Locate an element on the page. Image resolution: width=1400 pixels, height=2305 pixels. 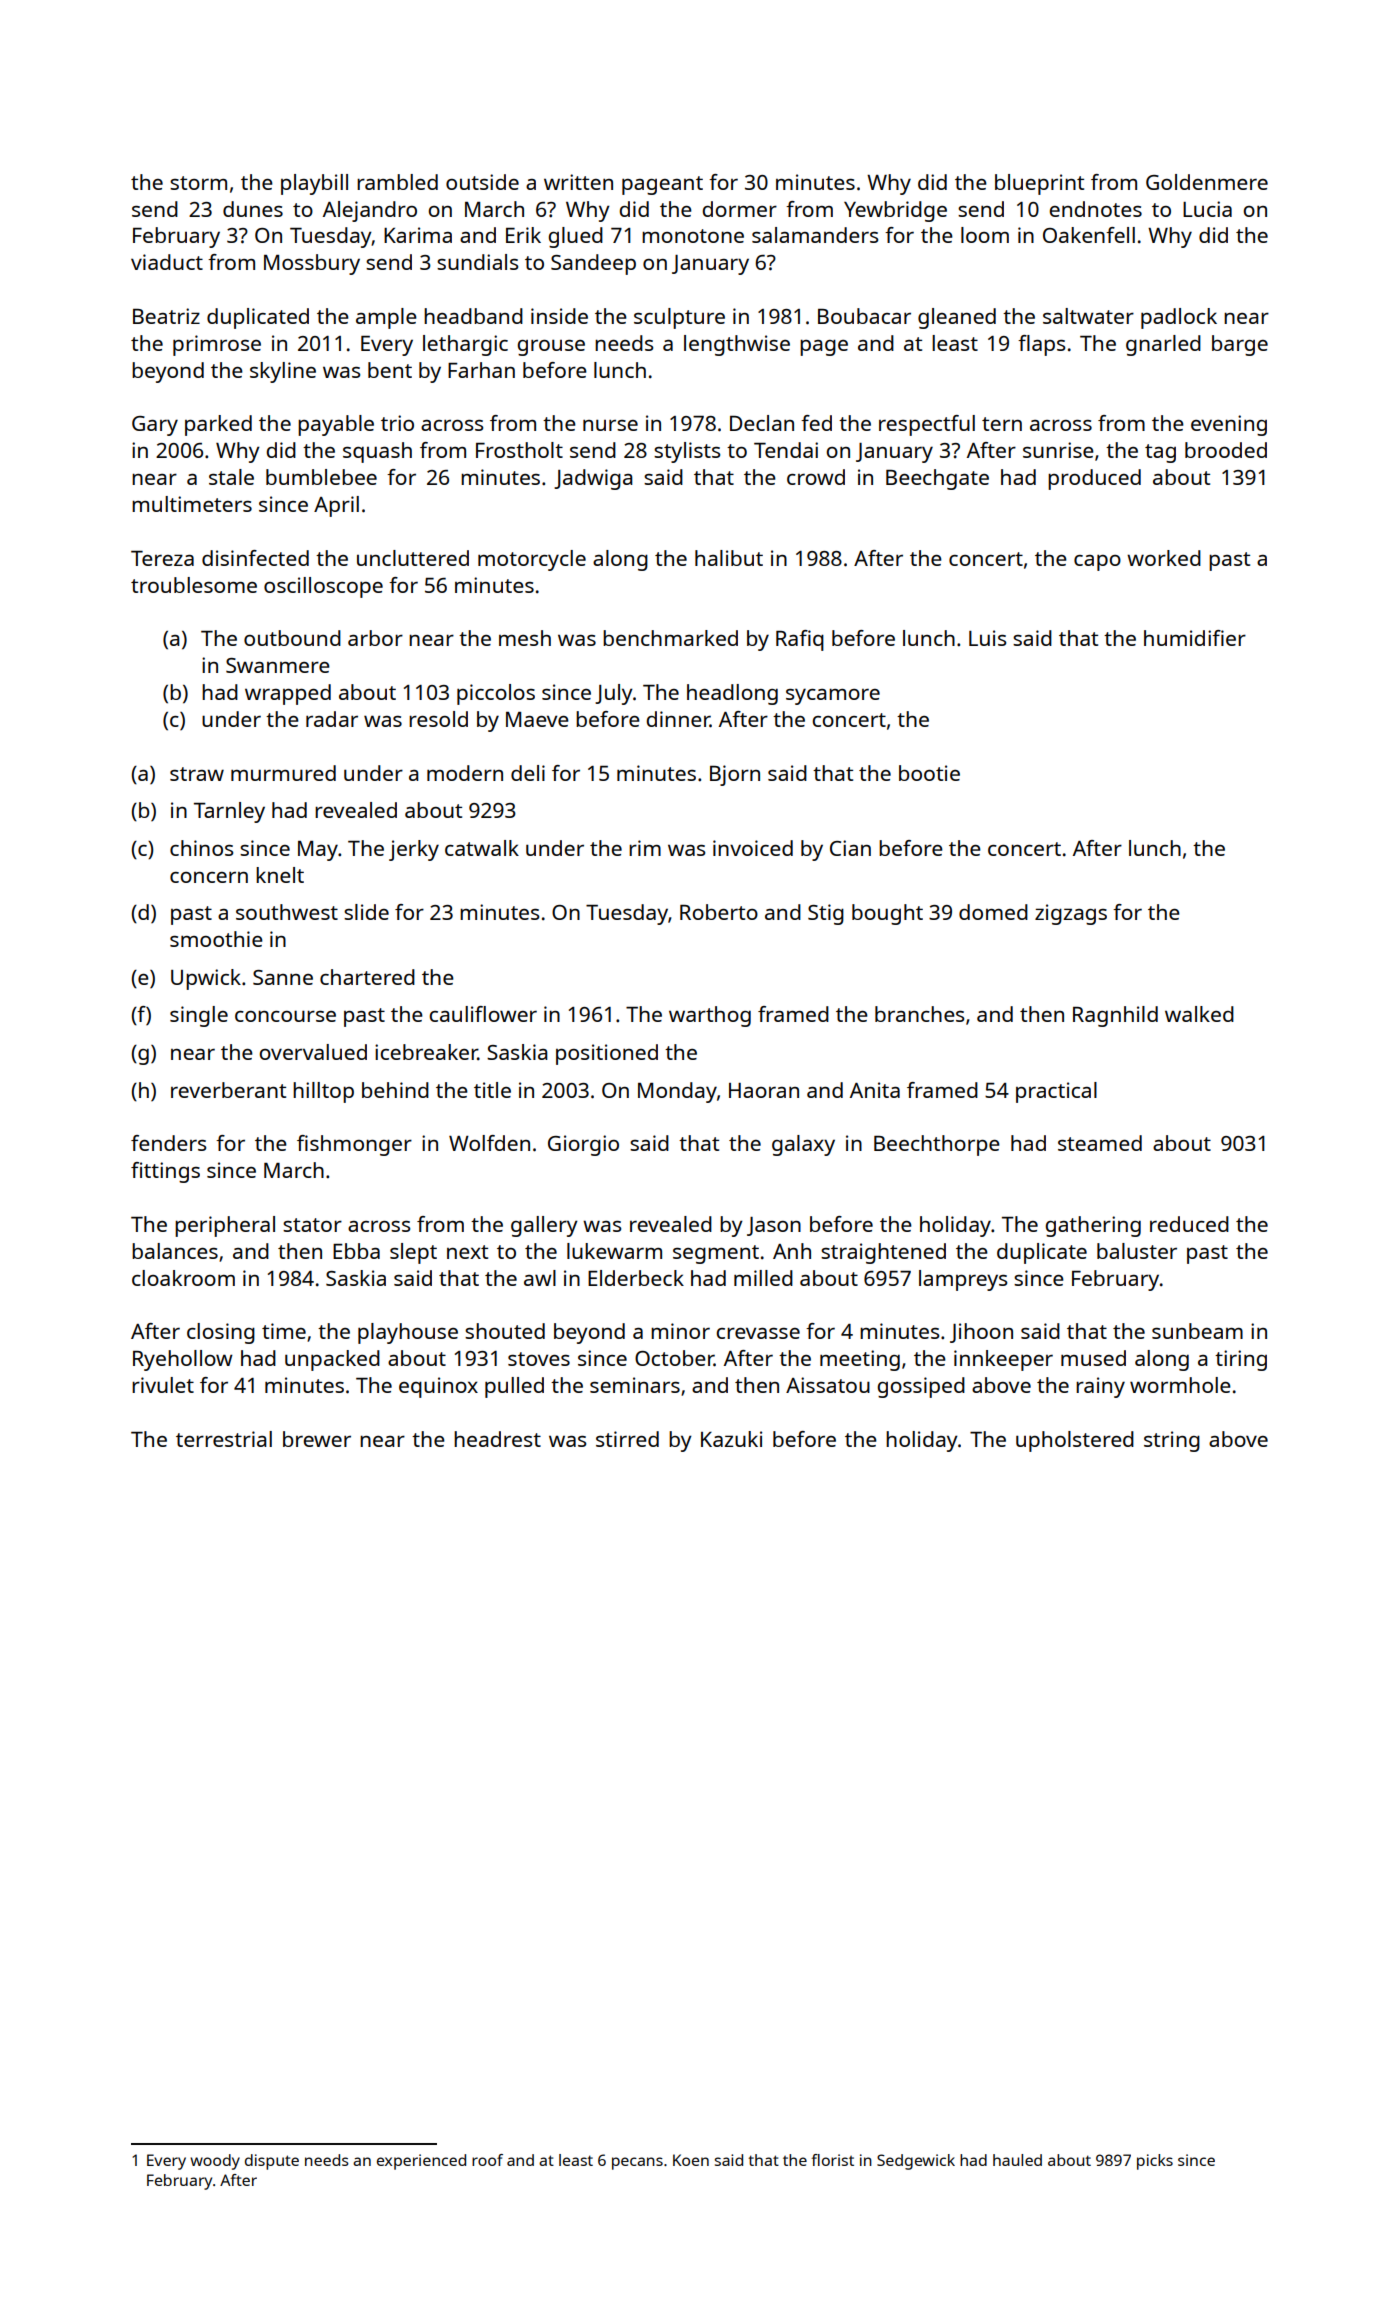
dispute is located at coordinates (272, 2162).
